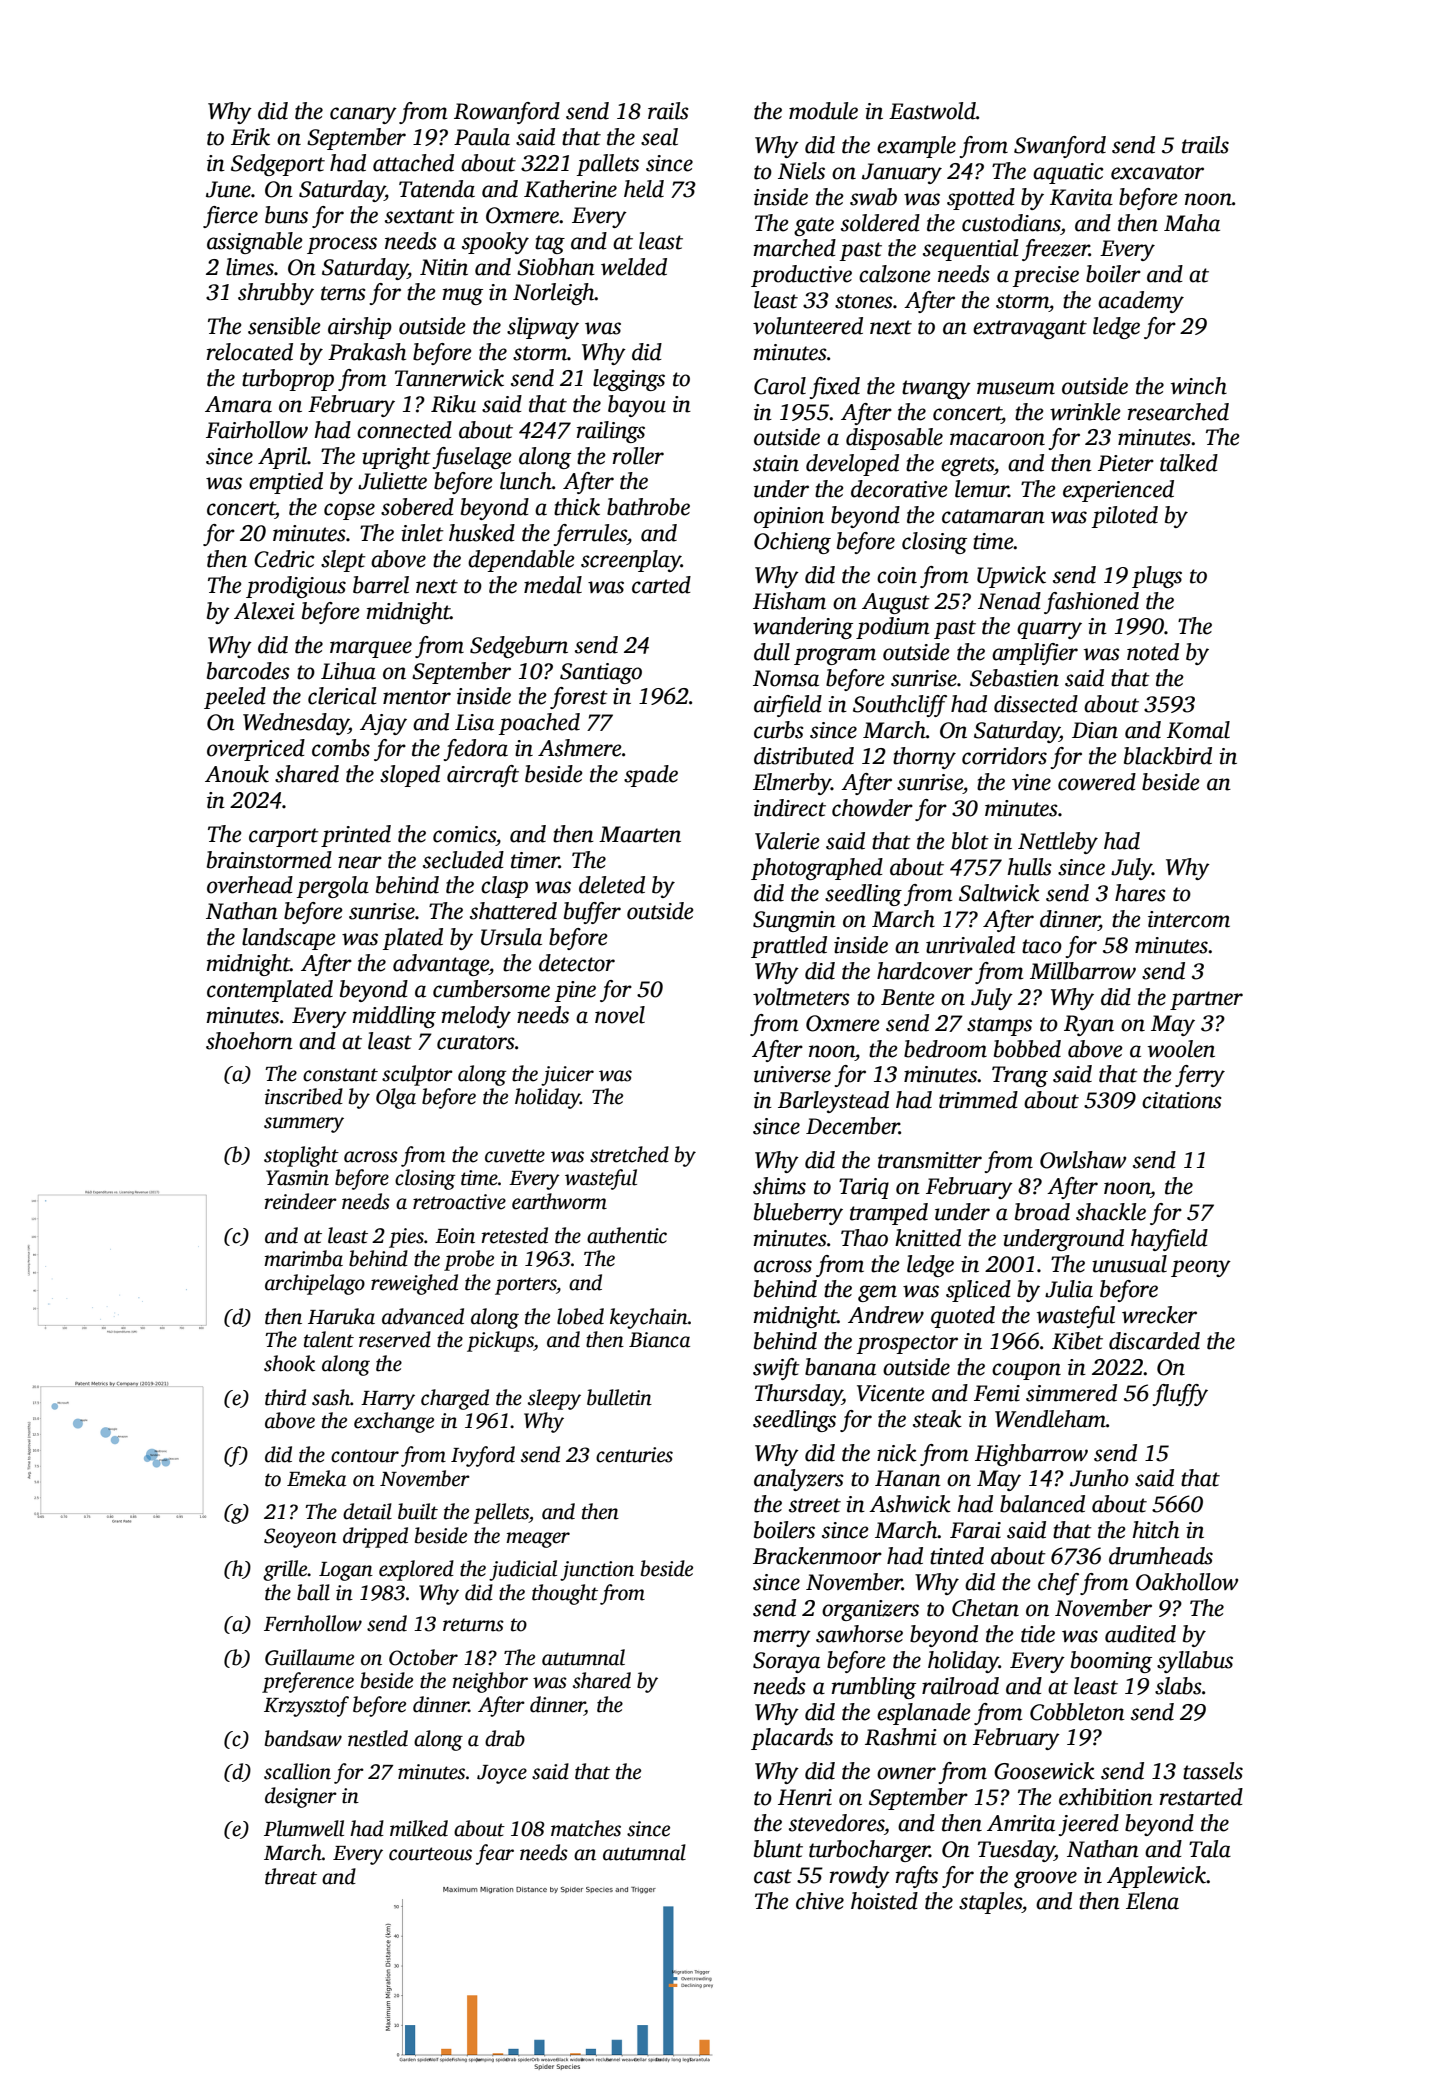  I want to click on spade, so click(651, 776).
